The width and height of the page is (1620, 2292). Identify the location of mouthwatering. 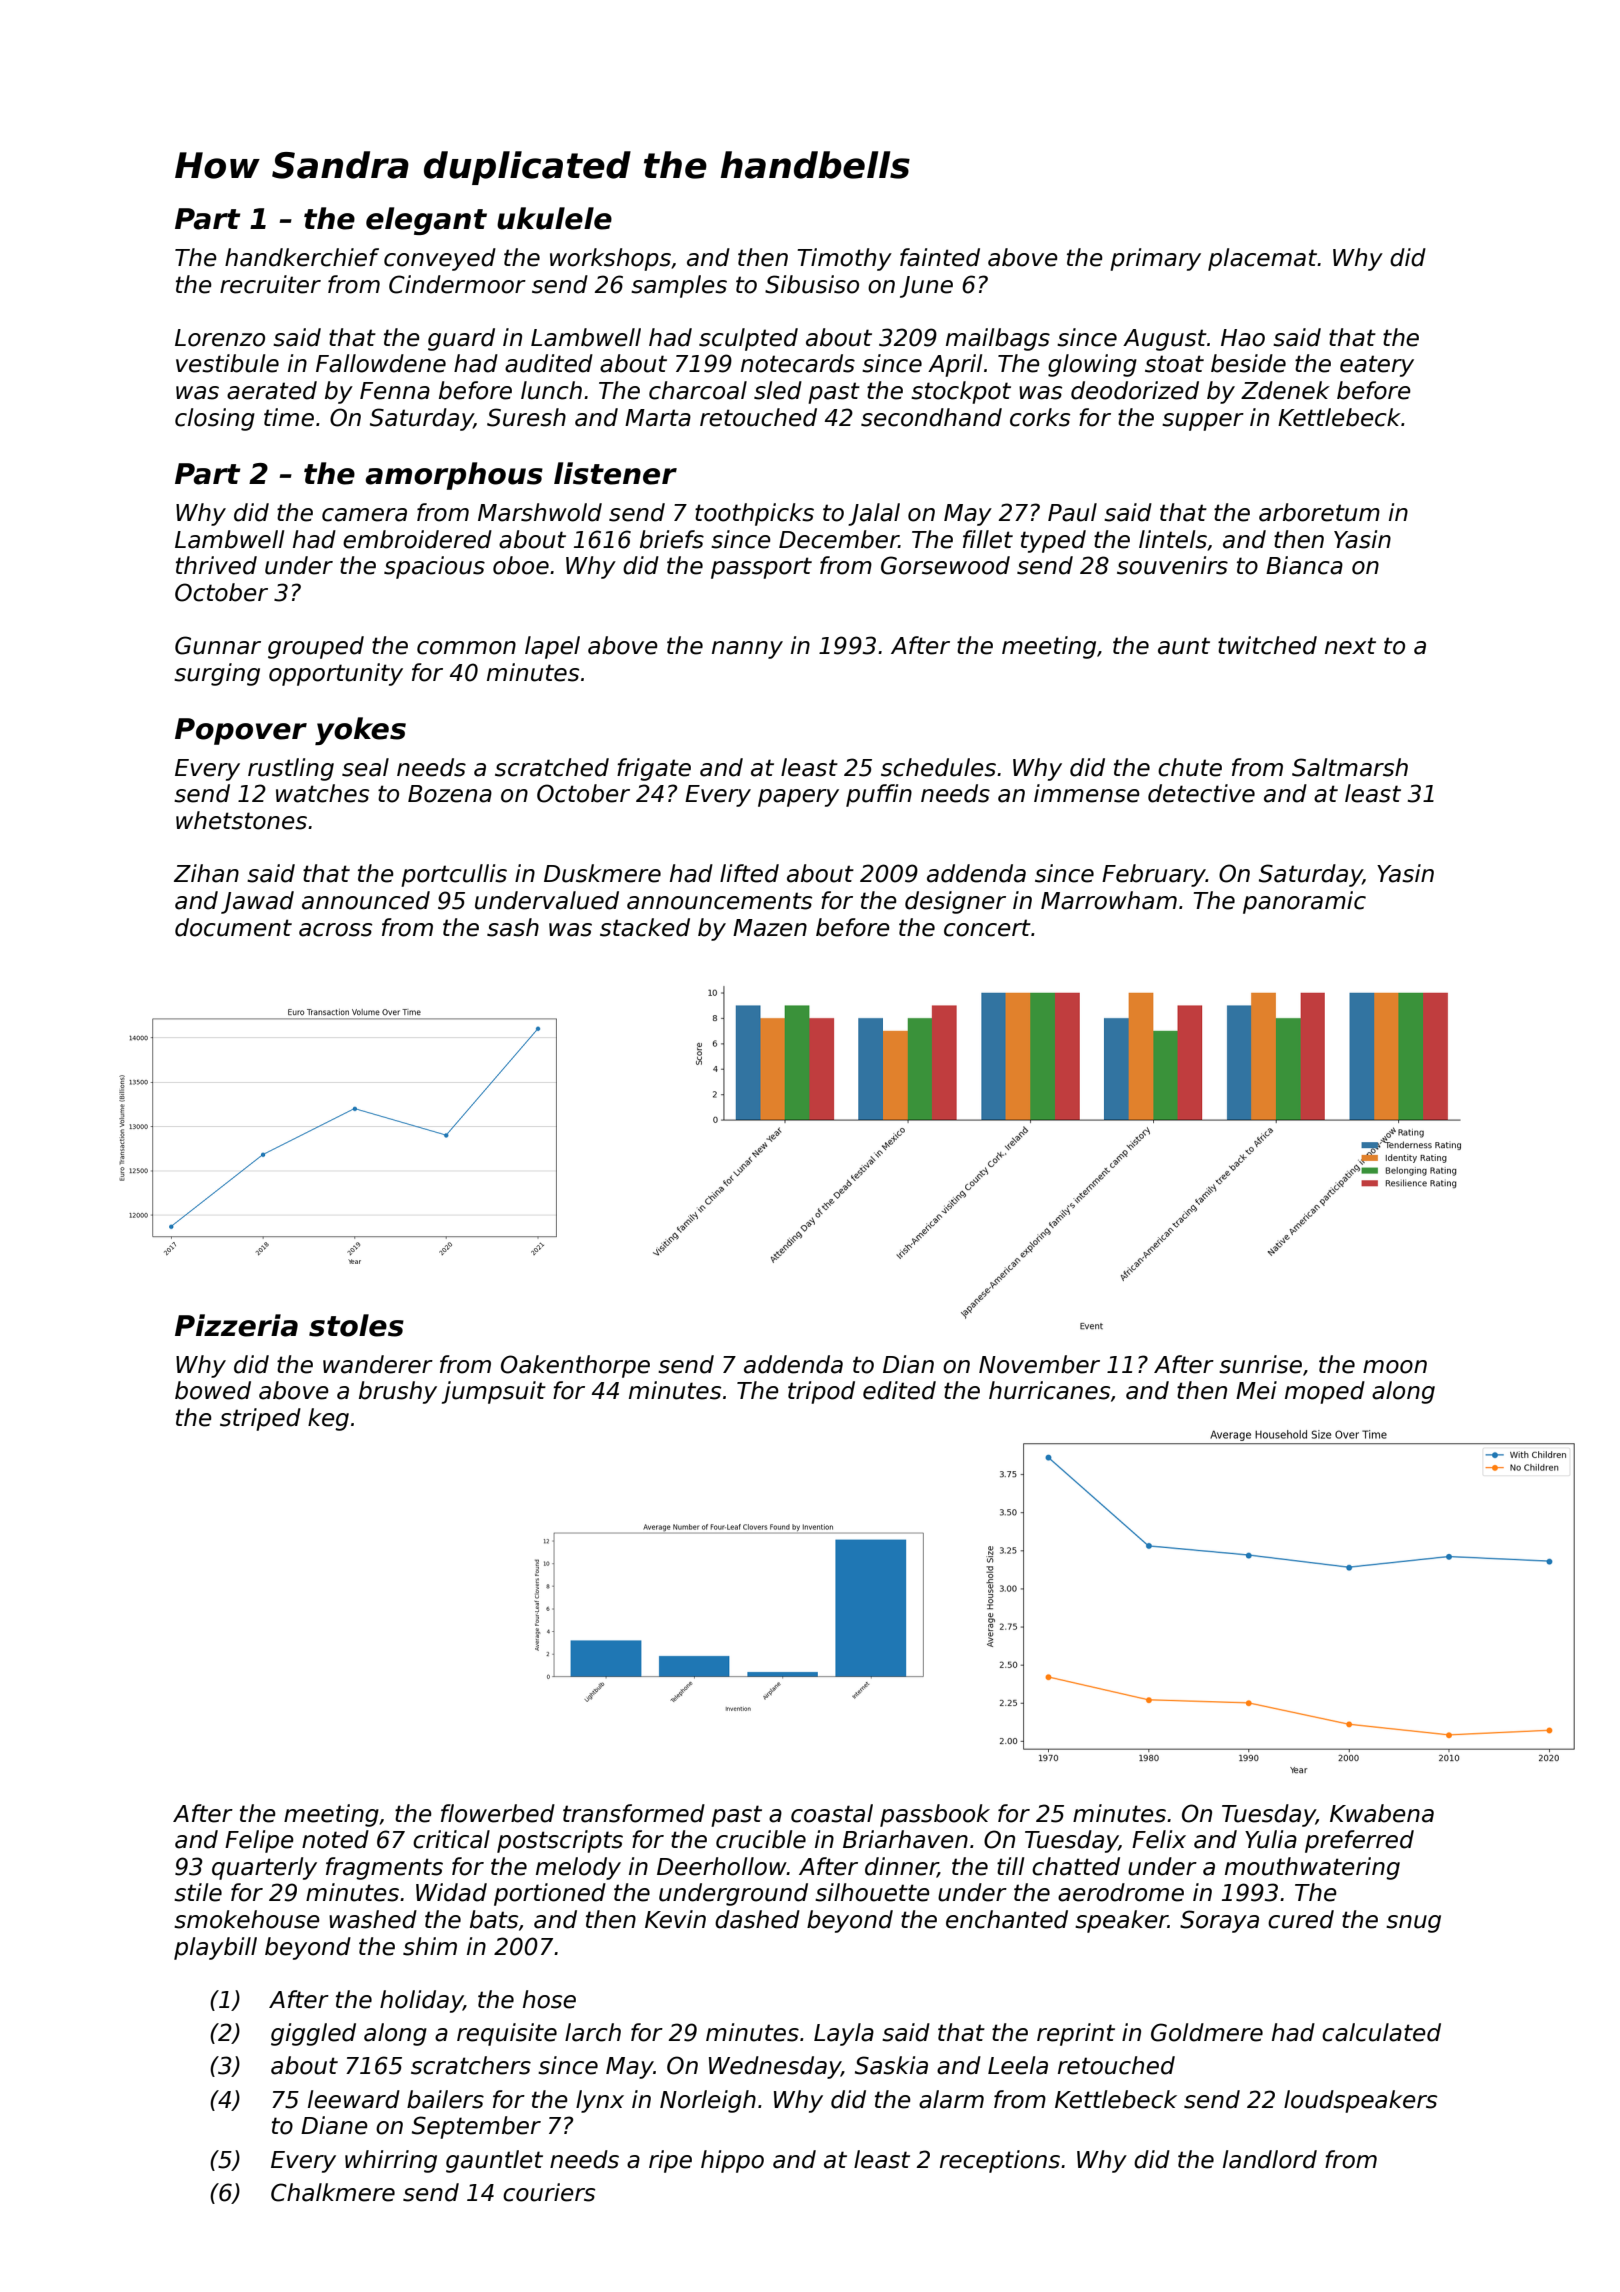
(1312, 1868).
